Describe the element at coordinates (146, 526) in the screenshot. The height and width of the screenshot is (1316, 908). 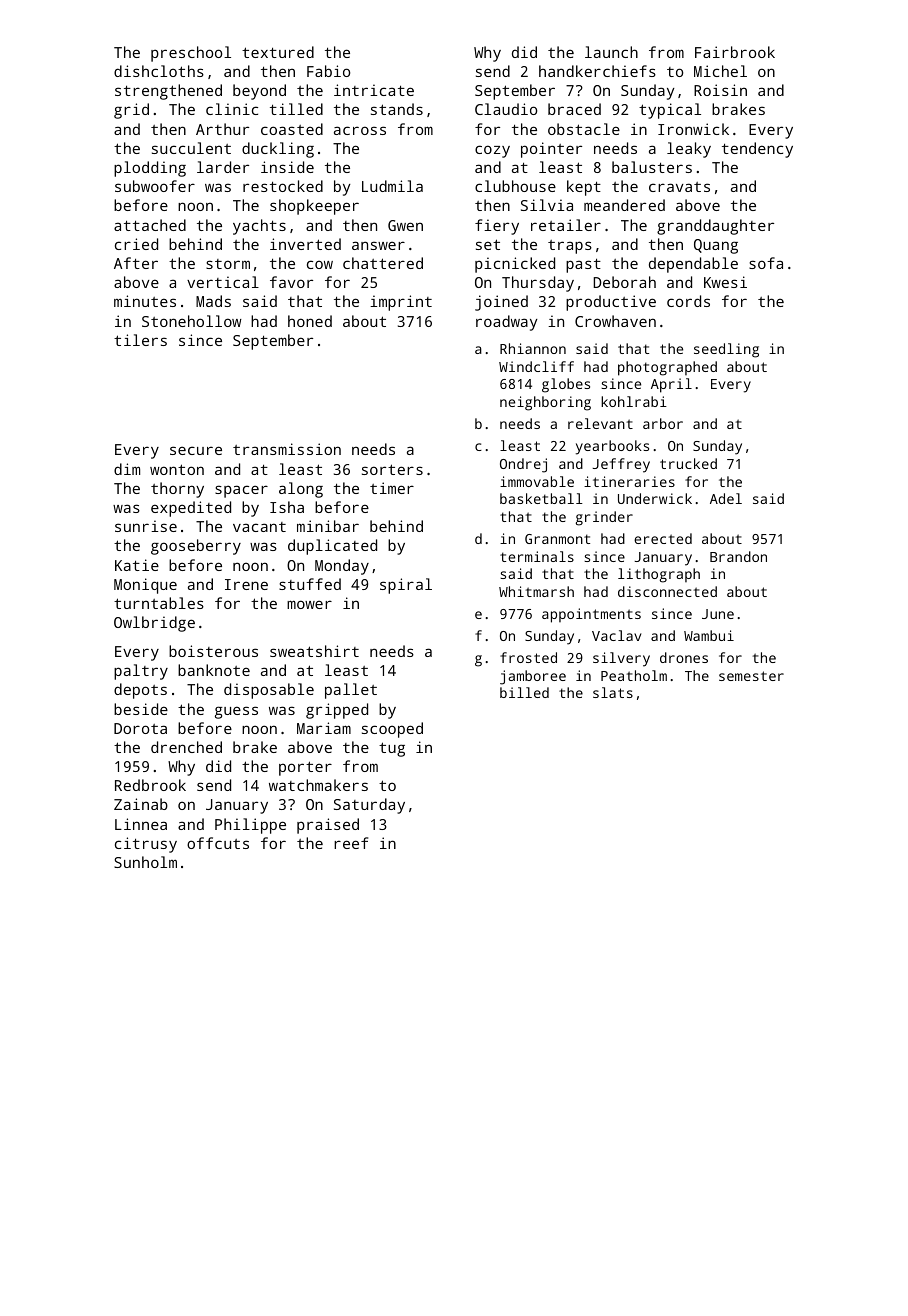
I see `sunrise` at that location.
